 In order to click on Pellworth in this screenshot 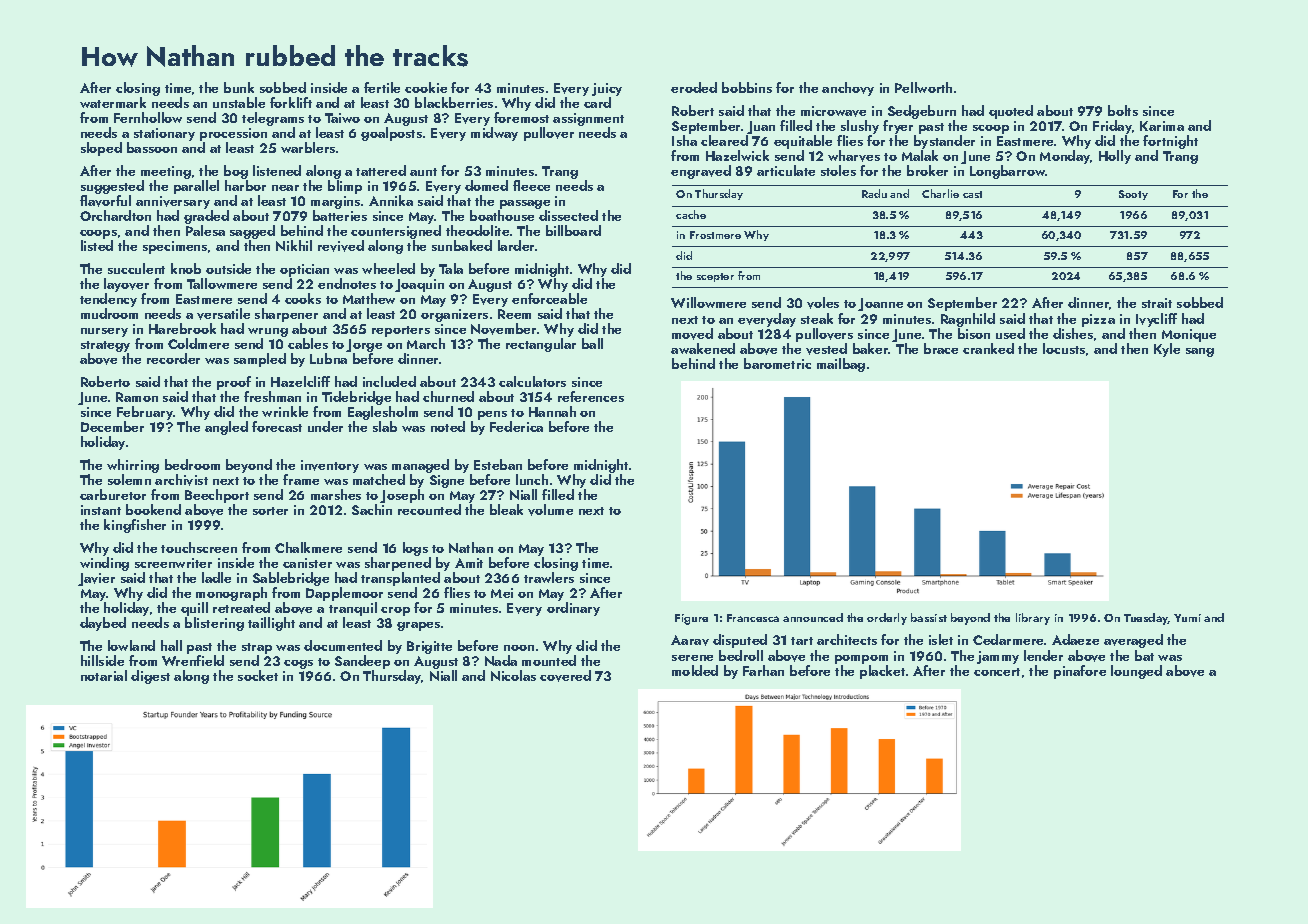, I will do `click(923, 87)`.
